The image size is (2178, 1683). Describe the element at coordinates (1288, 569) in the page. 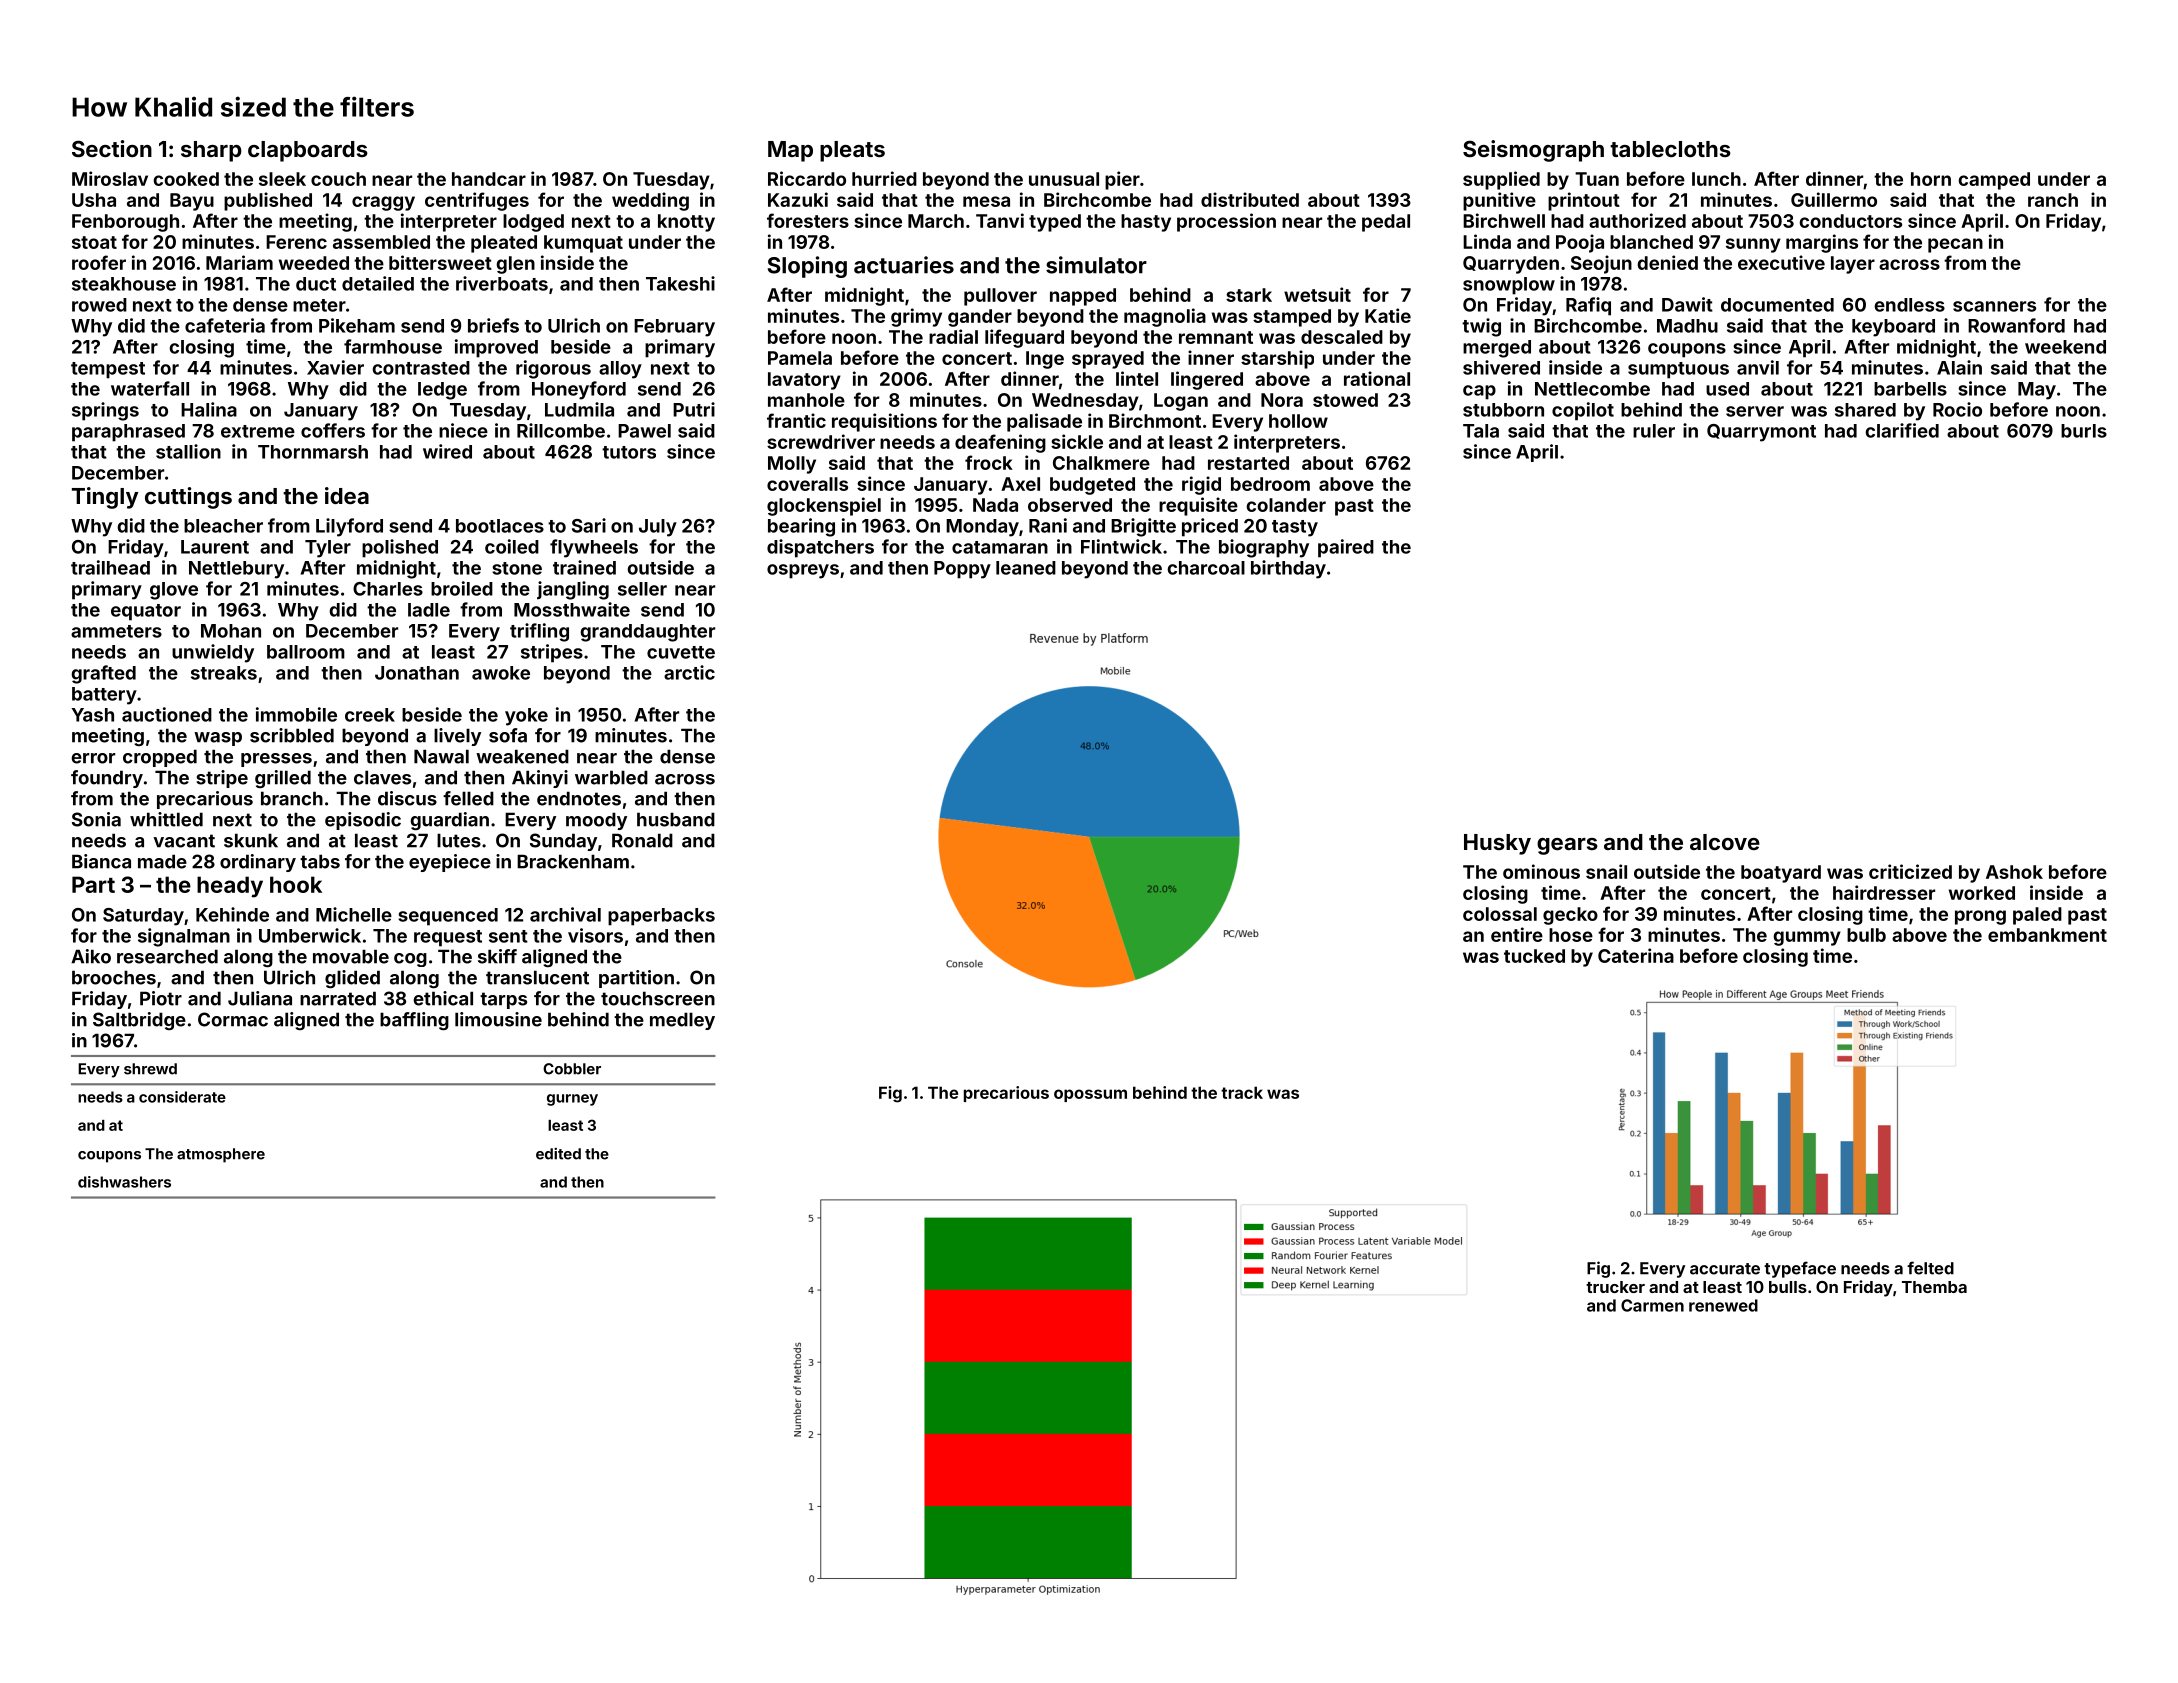

I see `birthday` at that location.
